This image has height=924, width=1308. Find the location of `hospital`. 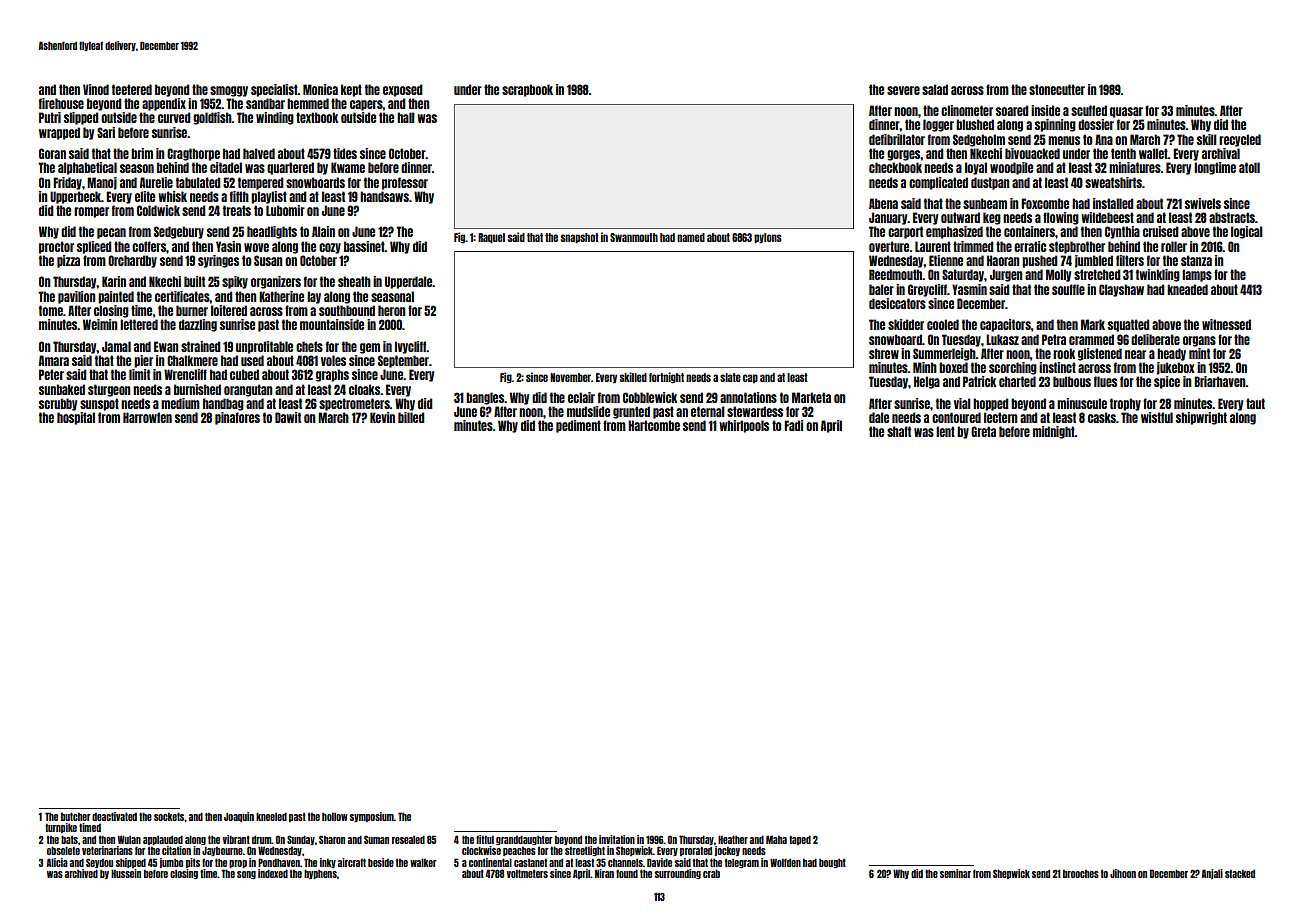

hospital is located at coordinates (76, 418).
